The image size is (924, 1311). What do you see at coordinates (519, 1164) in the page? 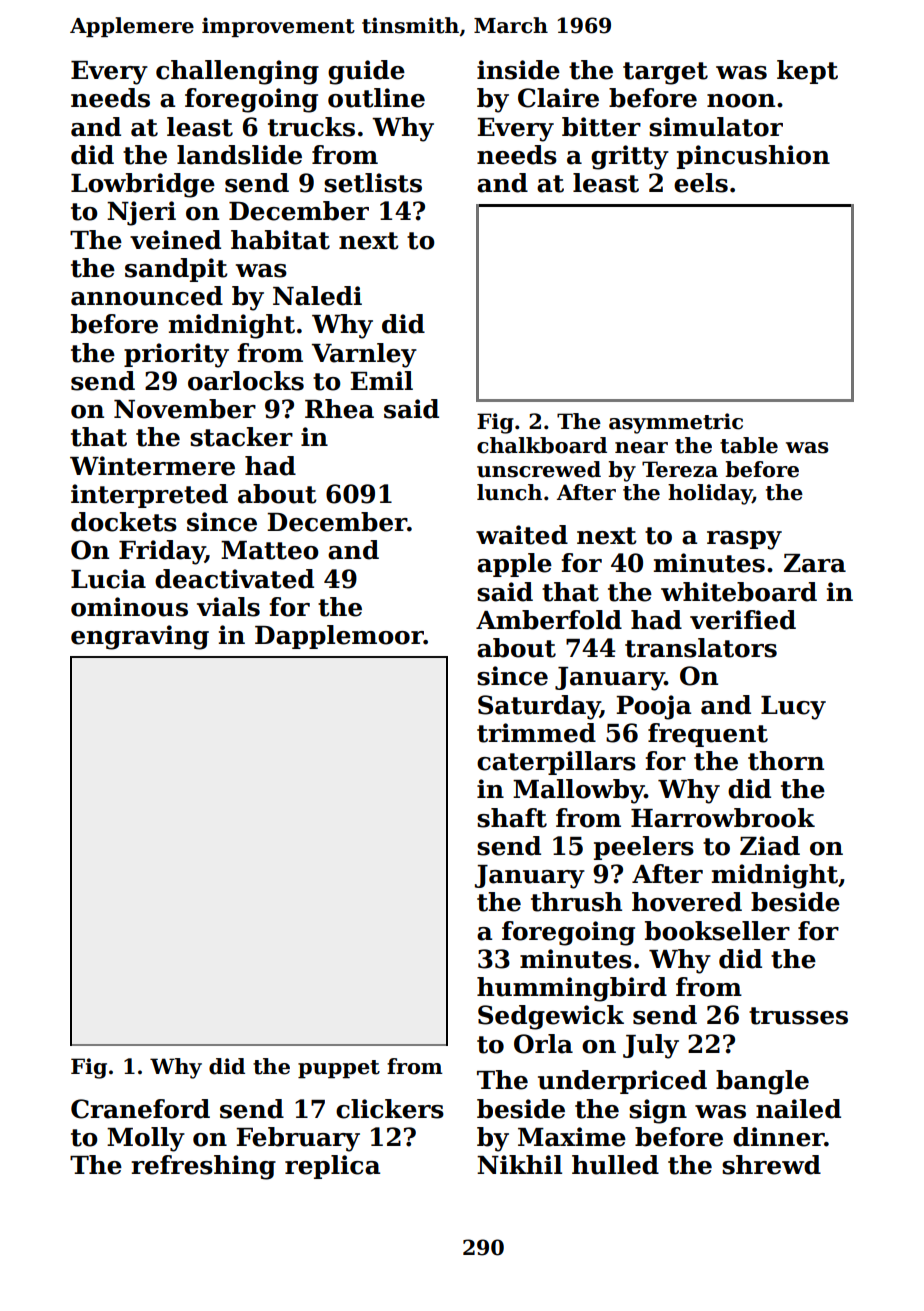
I see `Nikhil` at bounding box center [519, 1164].
